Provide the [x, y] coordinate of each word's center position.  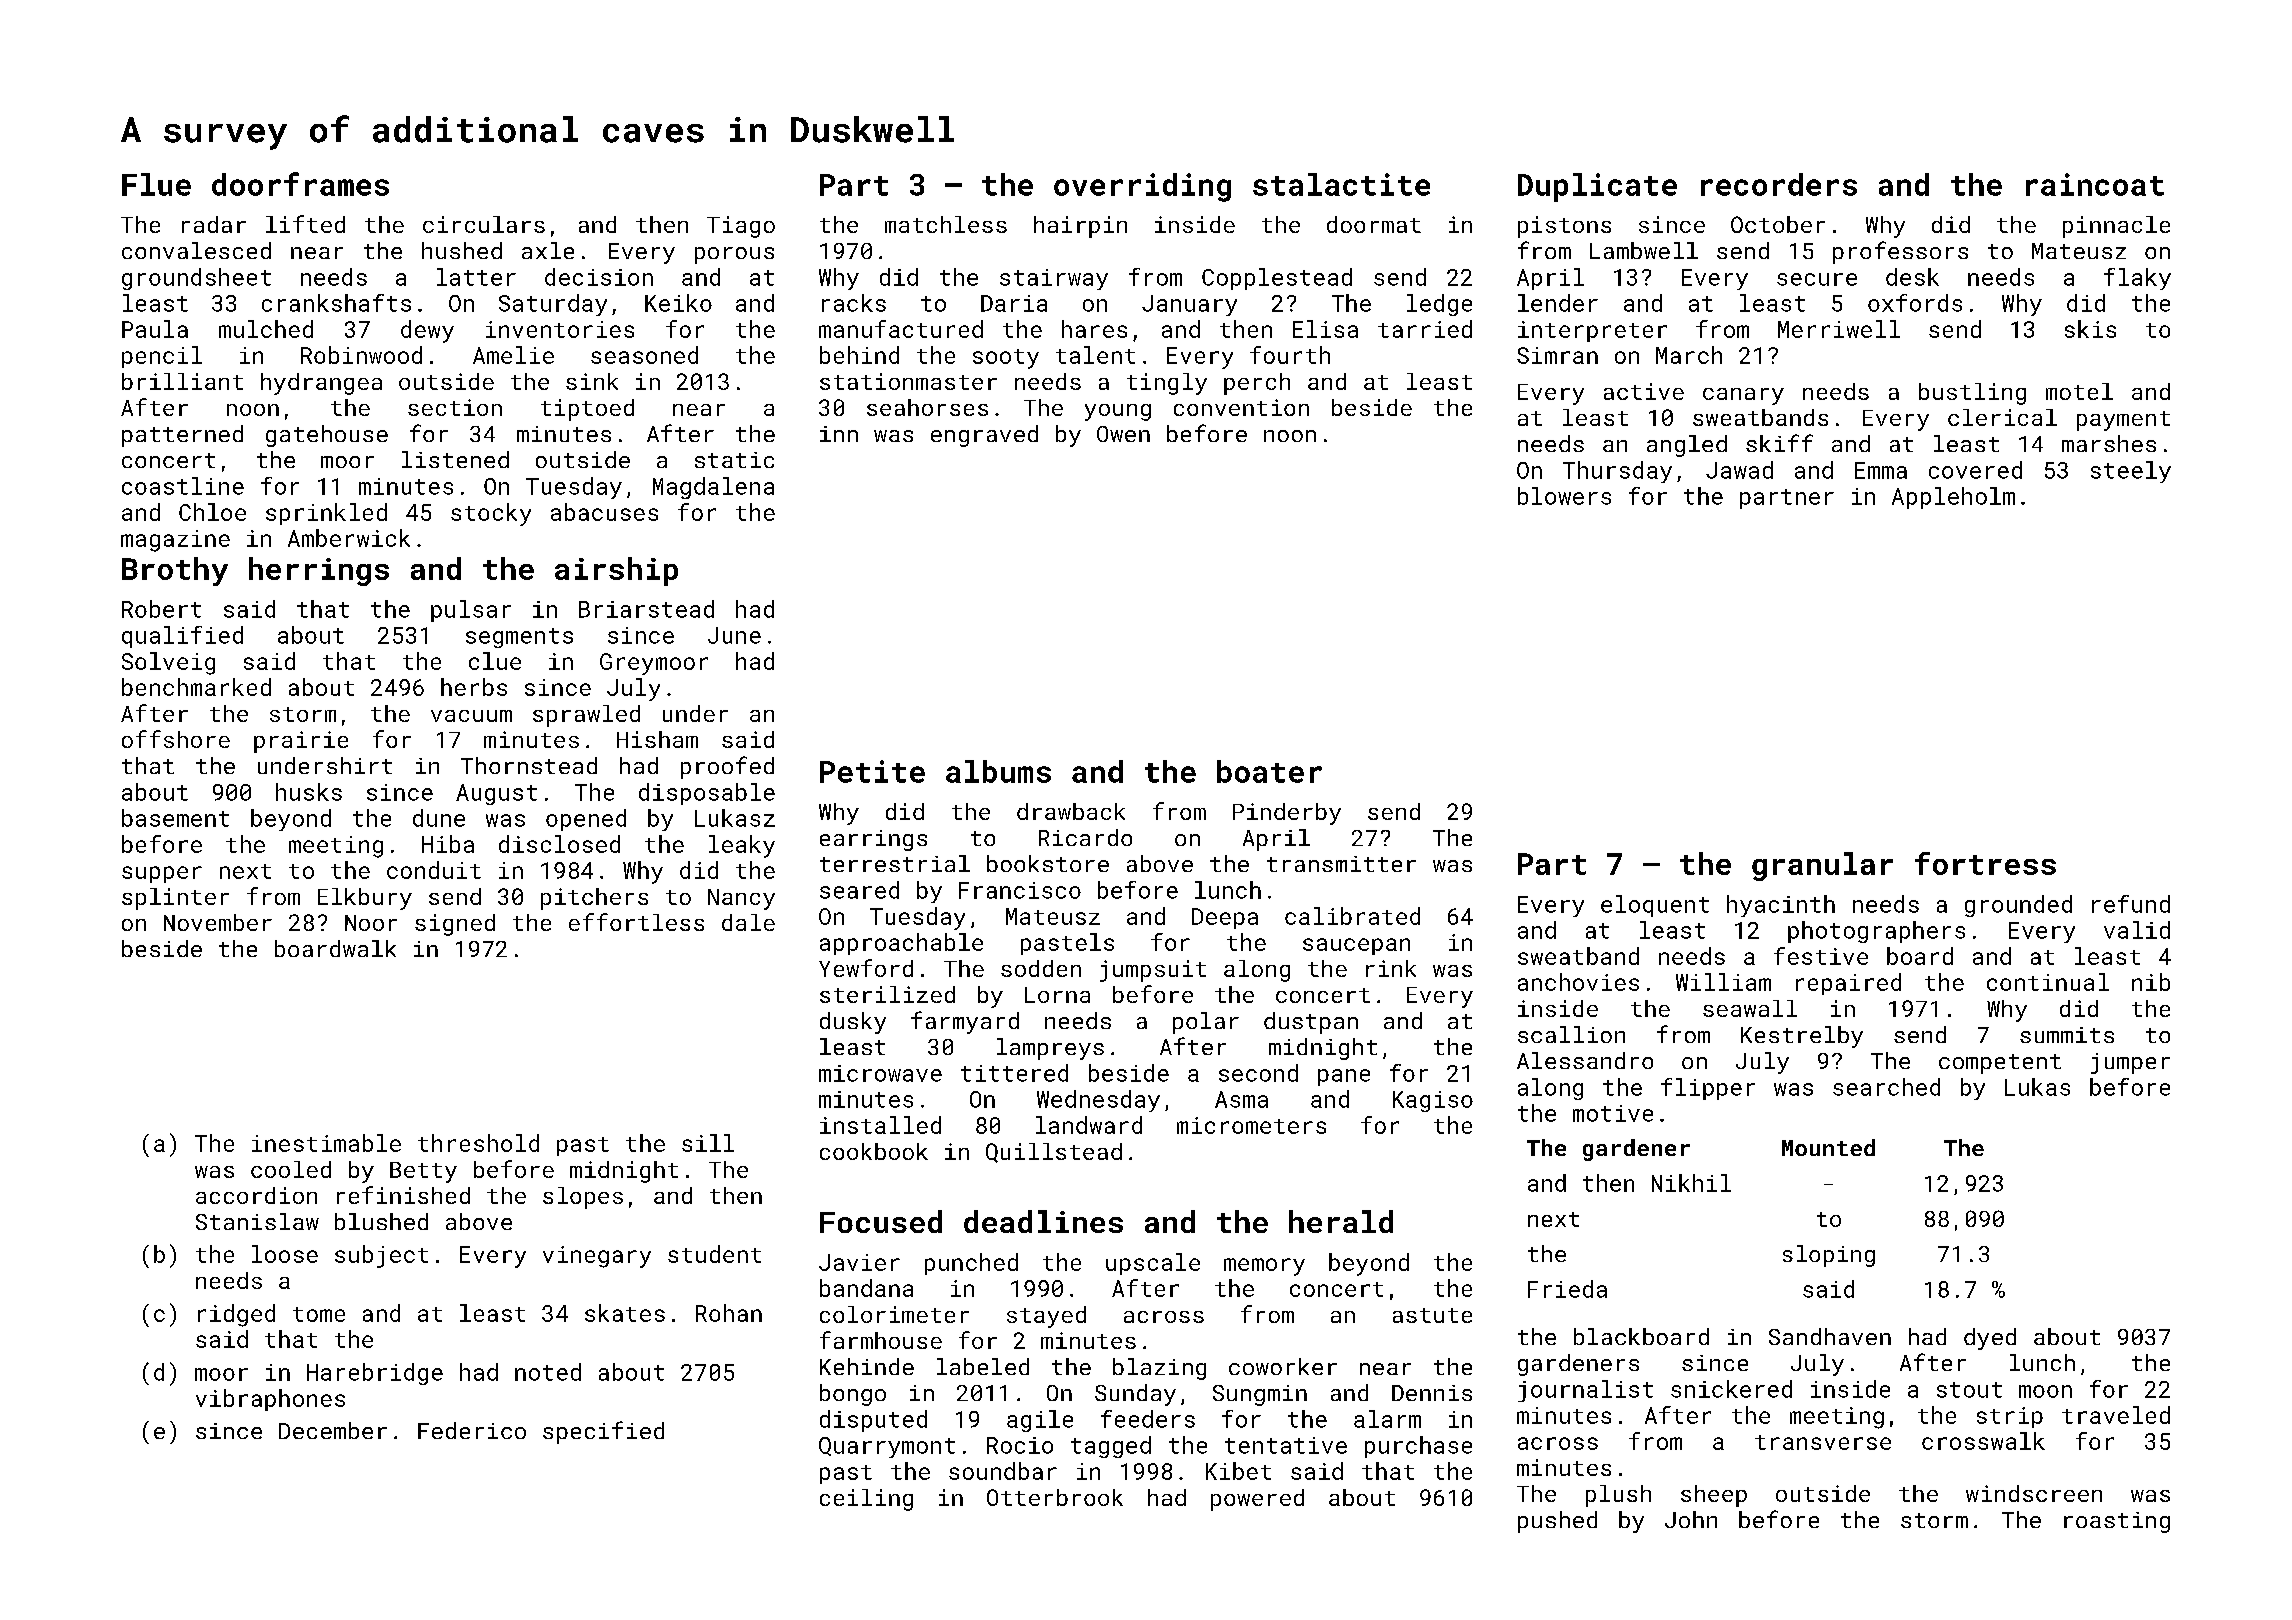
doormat [1374, 224]
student [714, 1254]
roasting [2117, 1522]
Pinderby [1287, 814]
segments [519, 638]
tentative [1286, 1445]
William [1723, 982]
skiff [1779, 443]
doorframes [300, 184]
